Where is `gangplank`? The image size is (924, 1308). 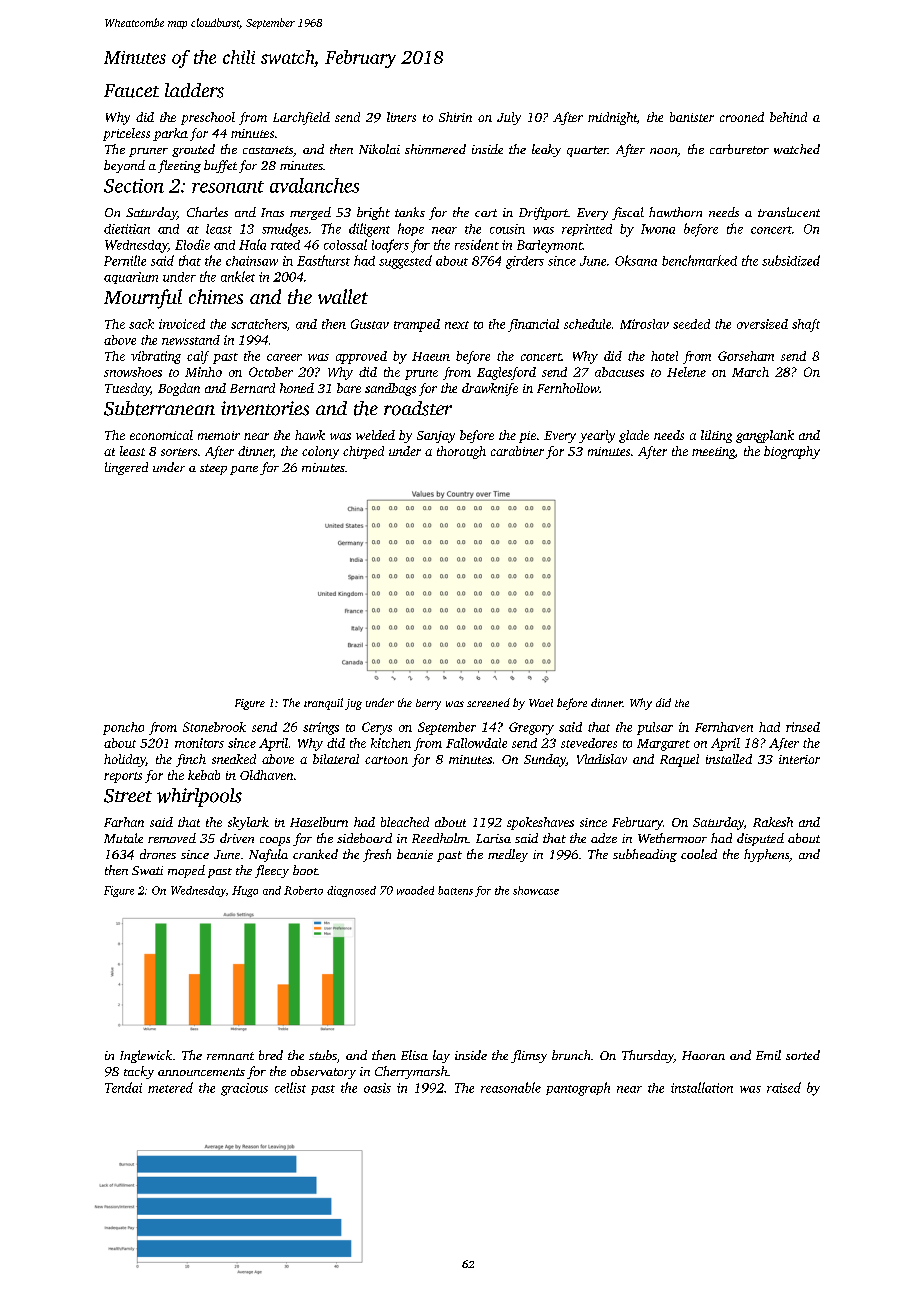
gangplank is located at coordinates (765, 436).
